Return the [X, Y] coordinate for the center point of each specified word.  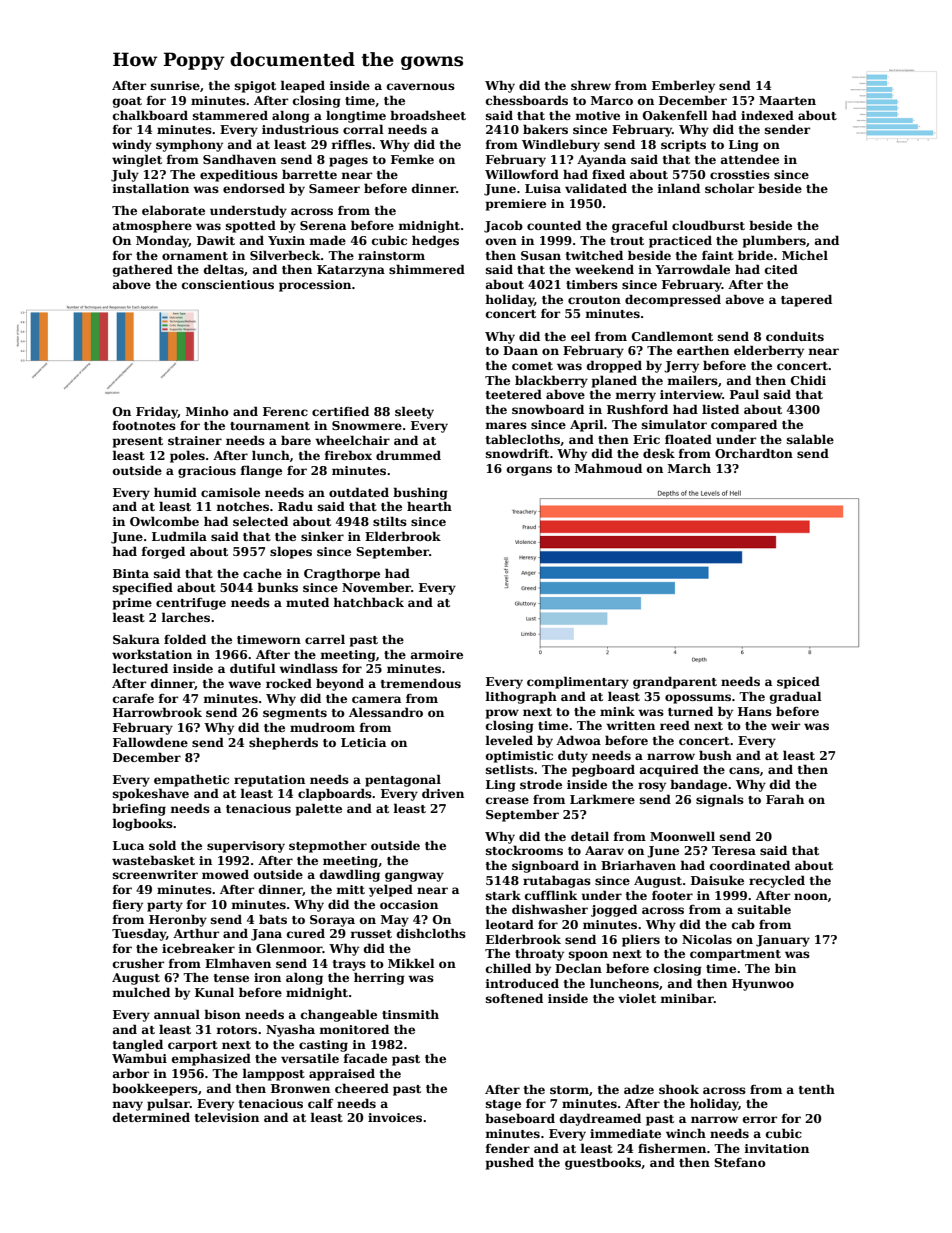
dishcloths [431, 933]
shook [679, 1089]
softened [514, 998]
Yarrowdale [692, 269]
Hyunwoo [763, 985]
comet [532, 366]
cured [306, 933]
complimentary [578, 682]
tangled [138, 1045]
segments [295, 714]
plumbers [774, 241]
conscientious [228, 284]
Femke [412, 159]
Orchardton [754, 453]
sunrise [175, 85]
